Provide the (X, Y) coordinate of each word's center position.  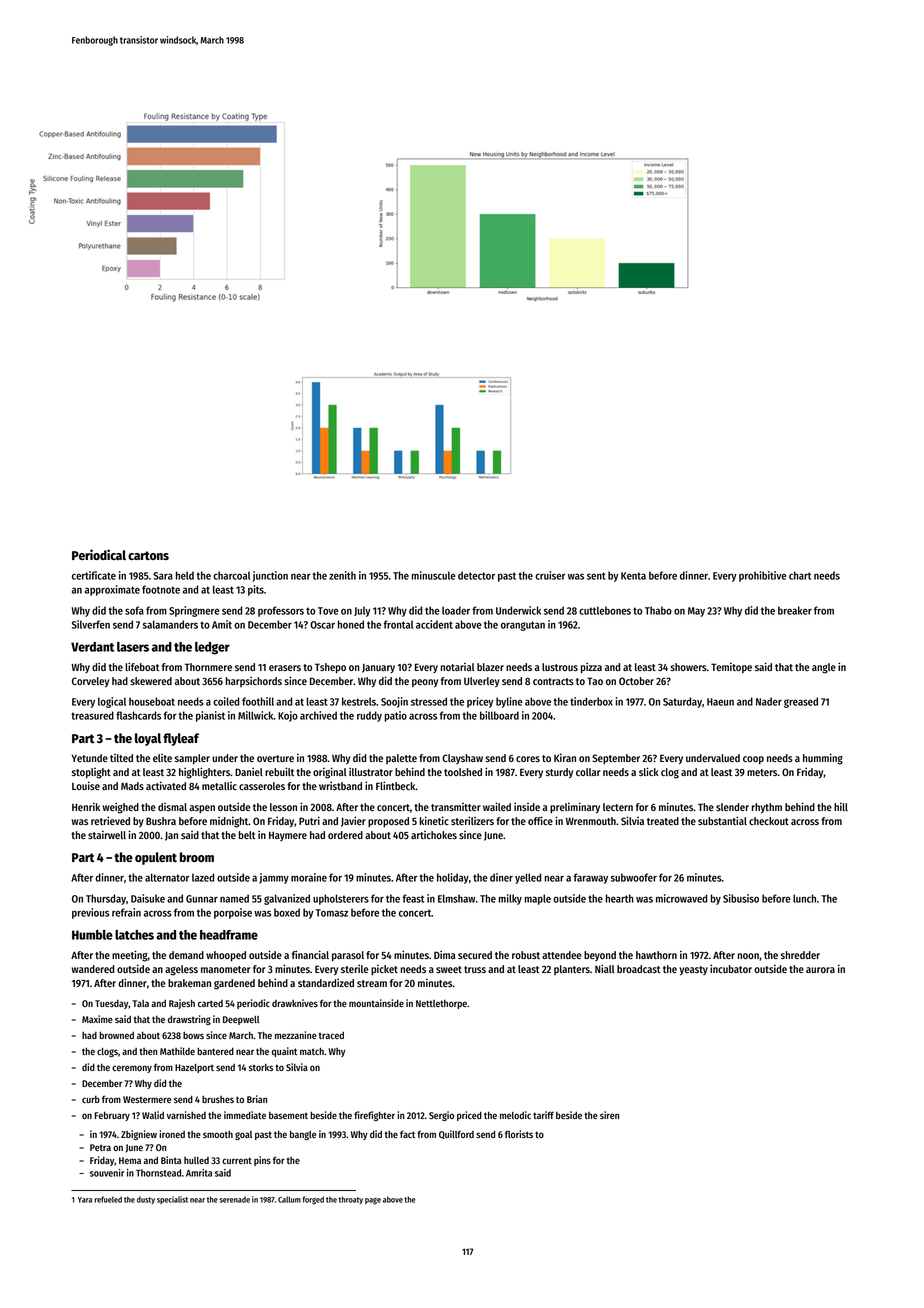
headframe (229, 935)
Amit (222, 624)
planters (572, 970)
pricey (480, 702)
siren (609, 1115)
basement (288, 1115)
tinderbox (591, 701)
